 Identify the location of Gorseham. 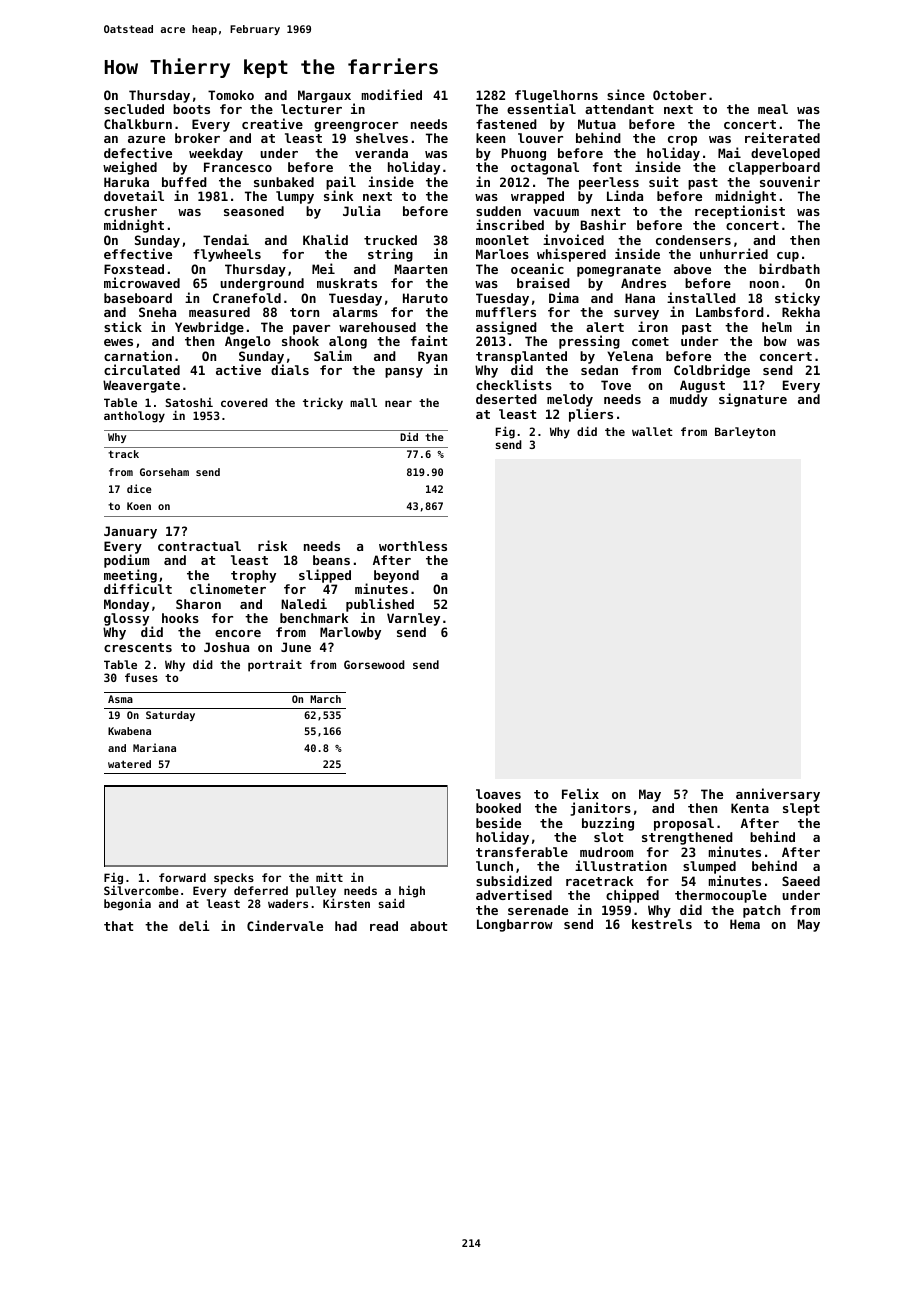
(164, 472).
